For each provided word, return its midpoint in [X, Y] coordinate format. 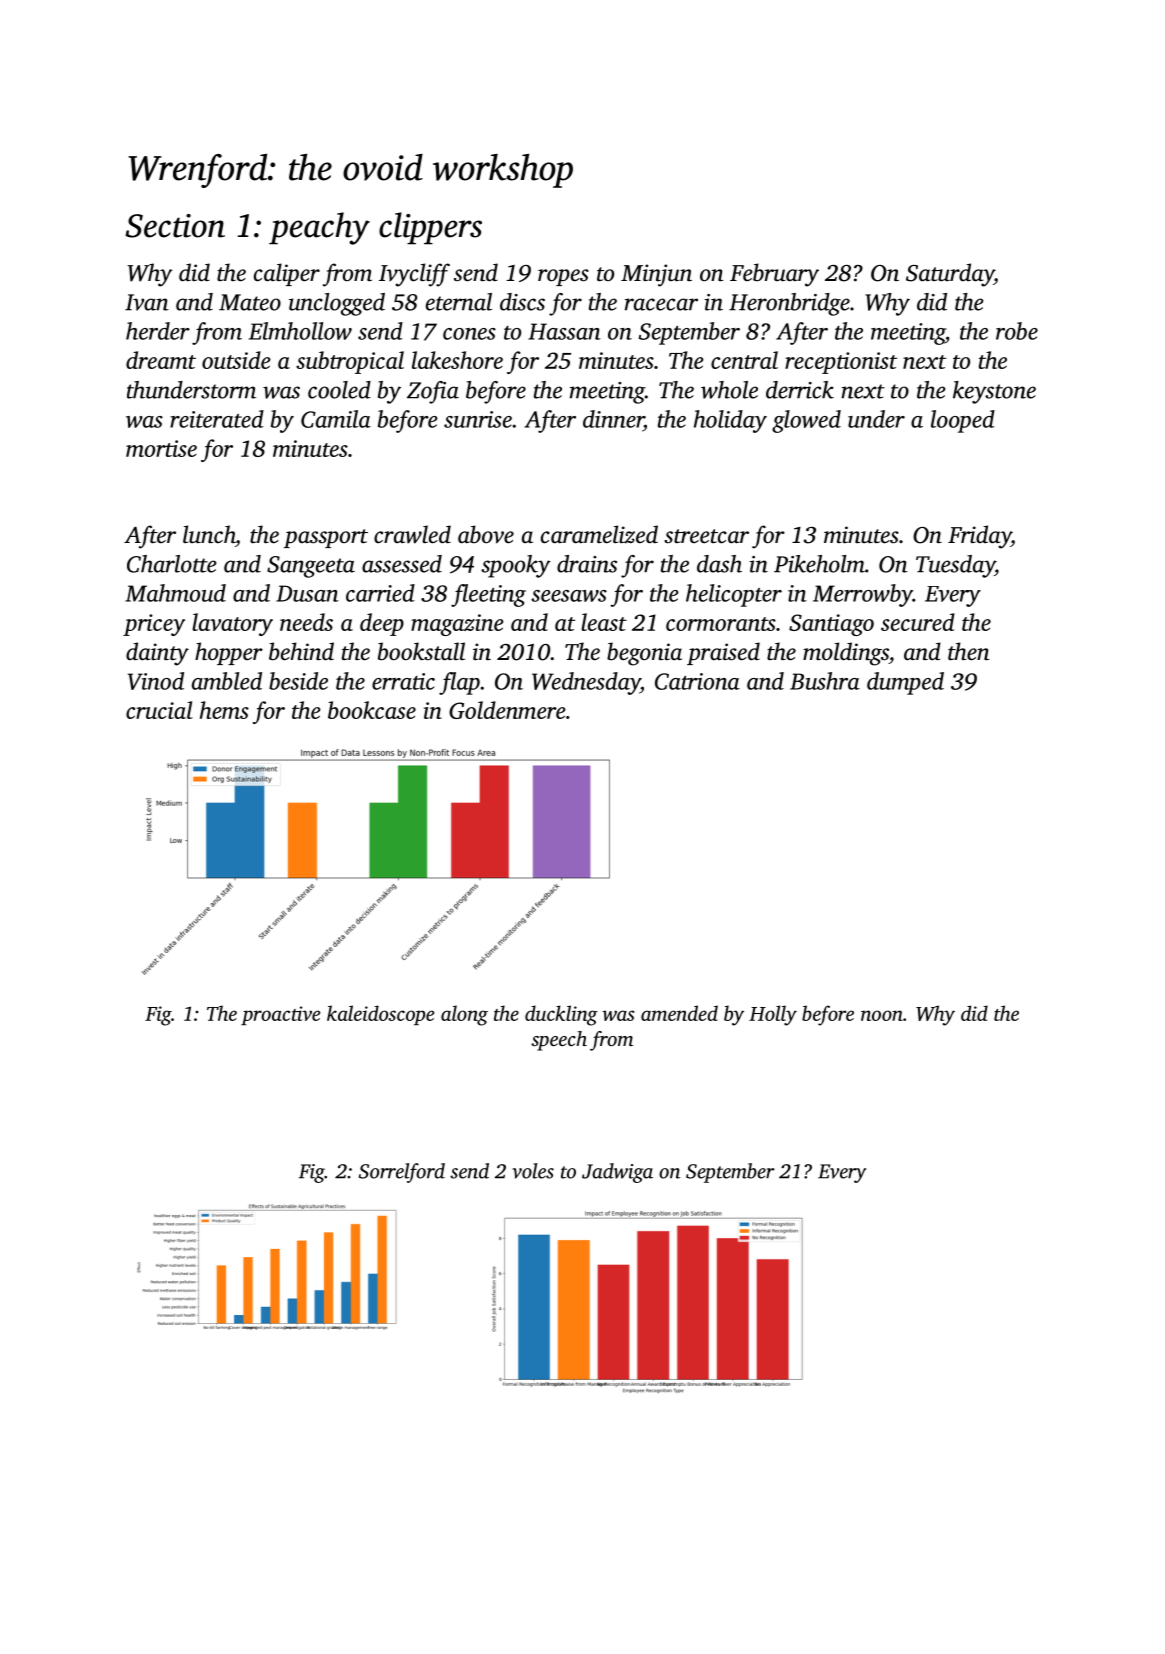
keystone [994, 392]
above [486, 534]
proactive [280, 1015]
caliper [287, 274]
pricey [154, 625]
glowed [806, 421]
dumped [905, 683]
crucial [159, 710]
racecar [661, 304]
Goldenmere [507, 710]
